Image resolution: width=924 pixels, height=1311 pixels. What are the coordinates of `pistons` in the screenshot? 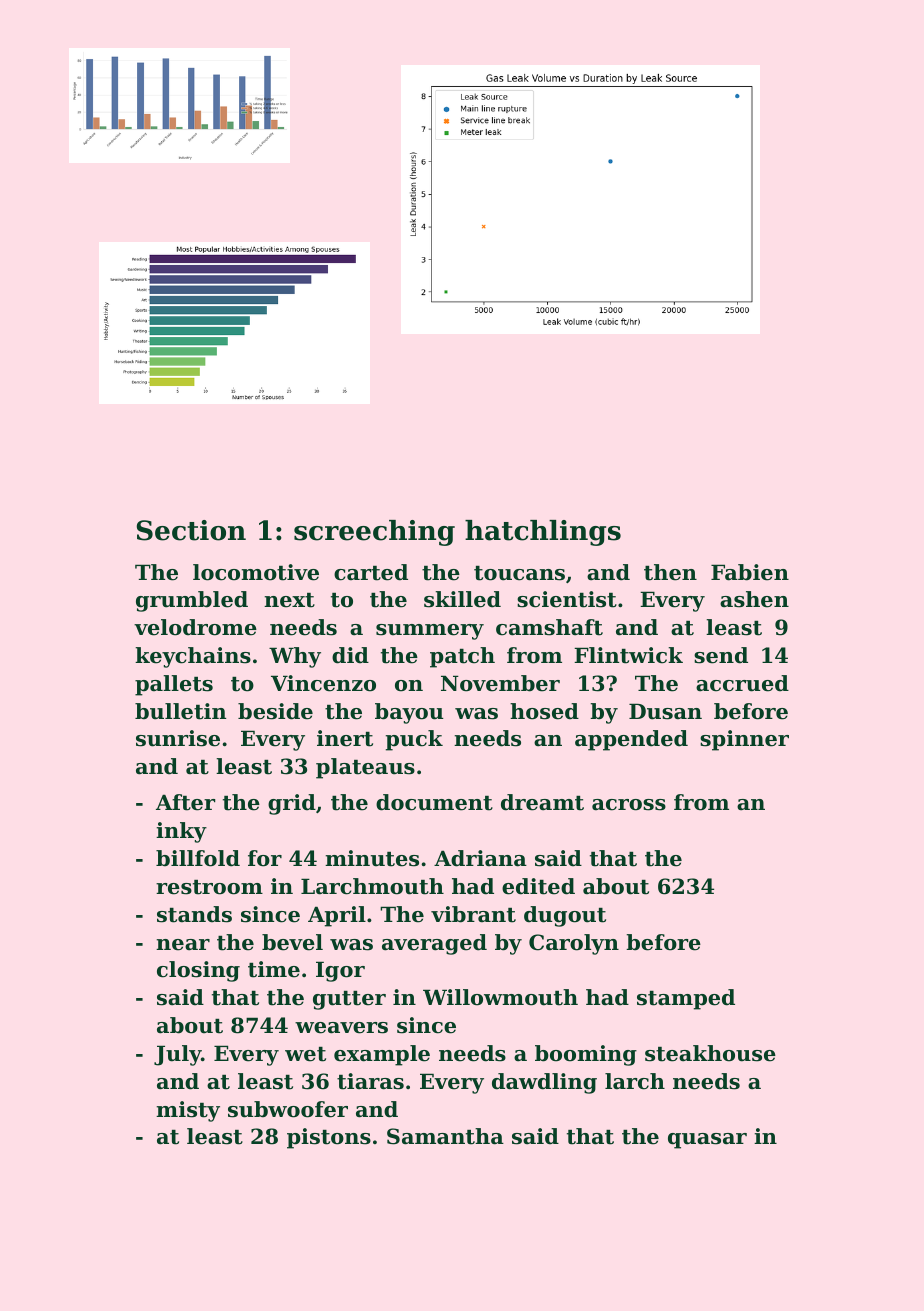 It's located at (329, 1138).
